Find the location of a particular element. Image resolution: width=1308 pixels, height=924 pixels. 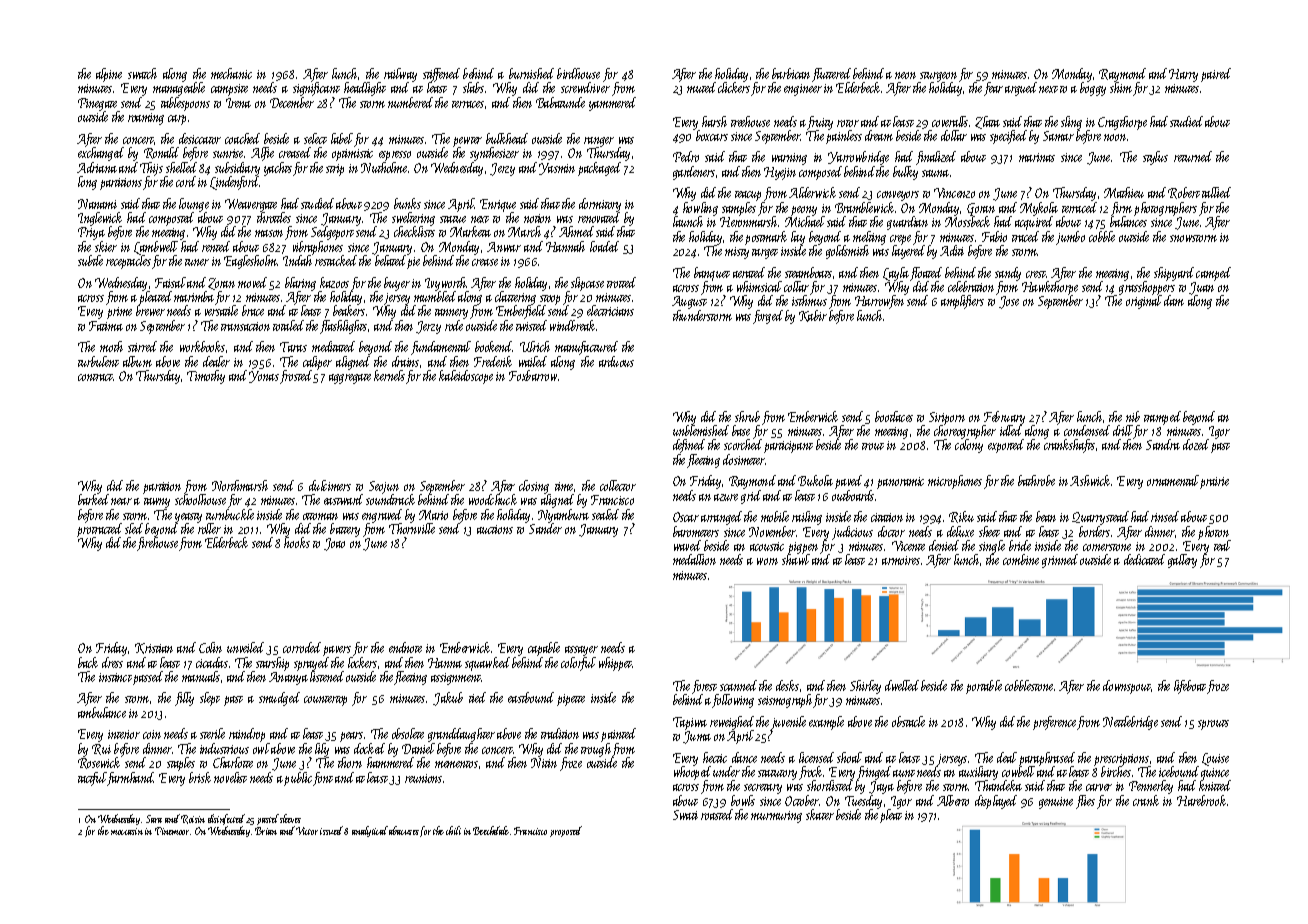

stylus is located at coordinates (1155, 158).
